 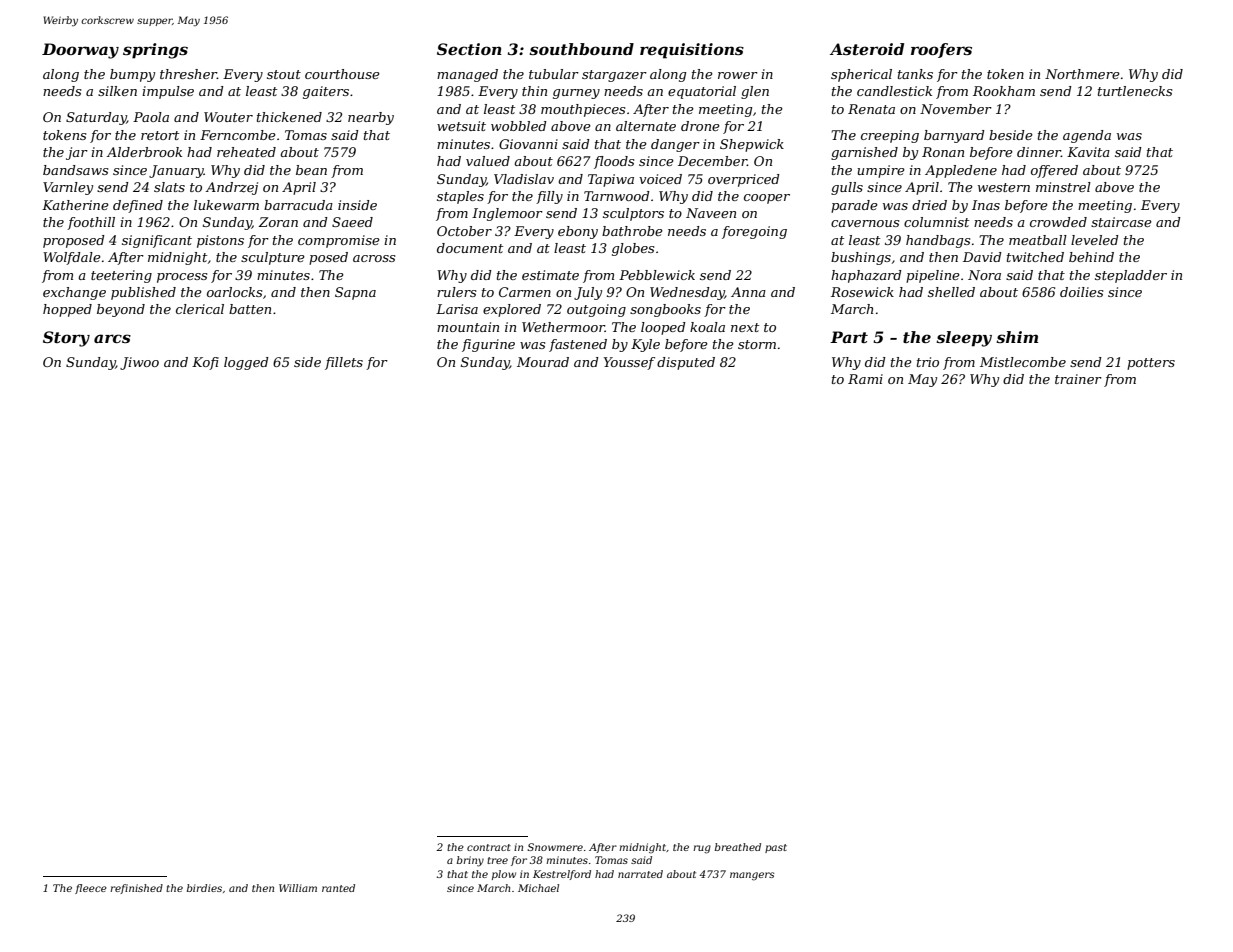 I want to click on Mourad, so click(x=543, y=362).
